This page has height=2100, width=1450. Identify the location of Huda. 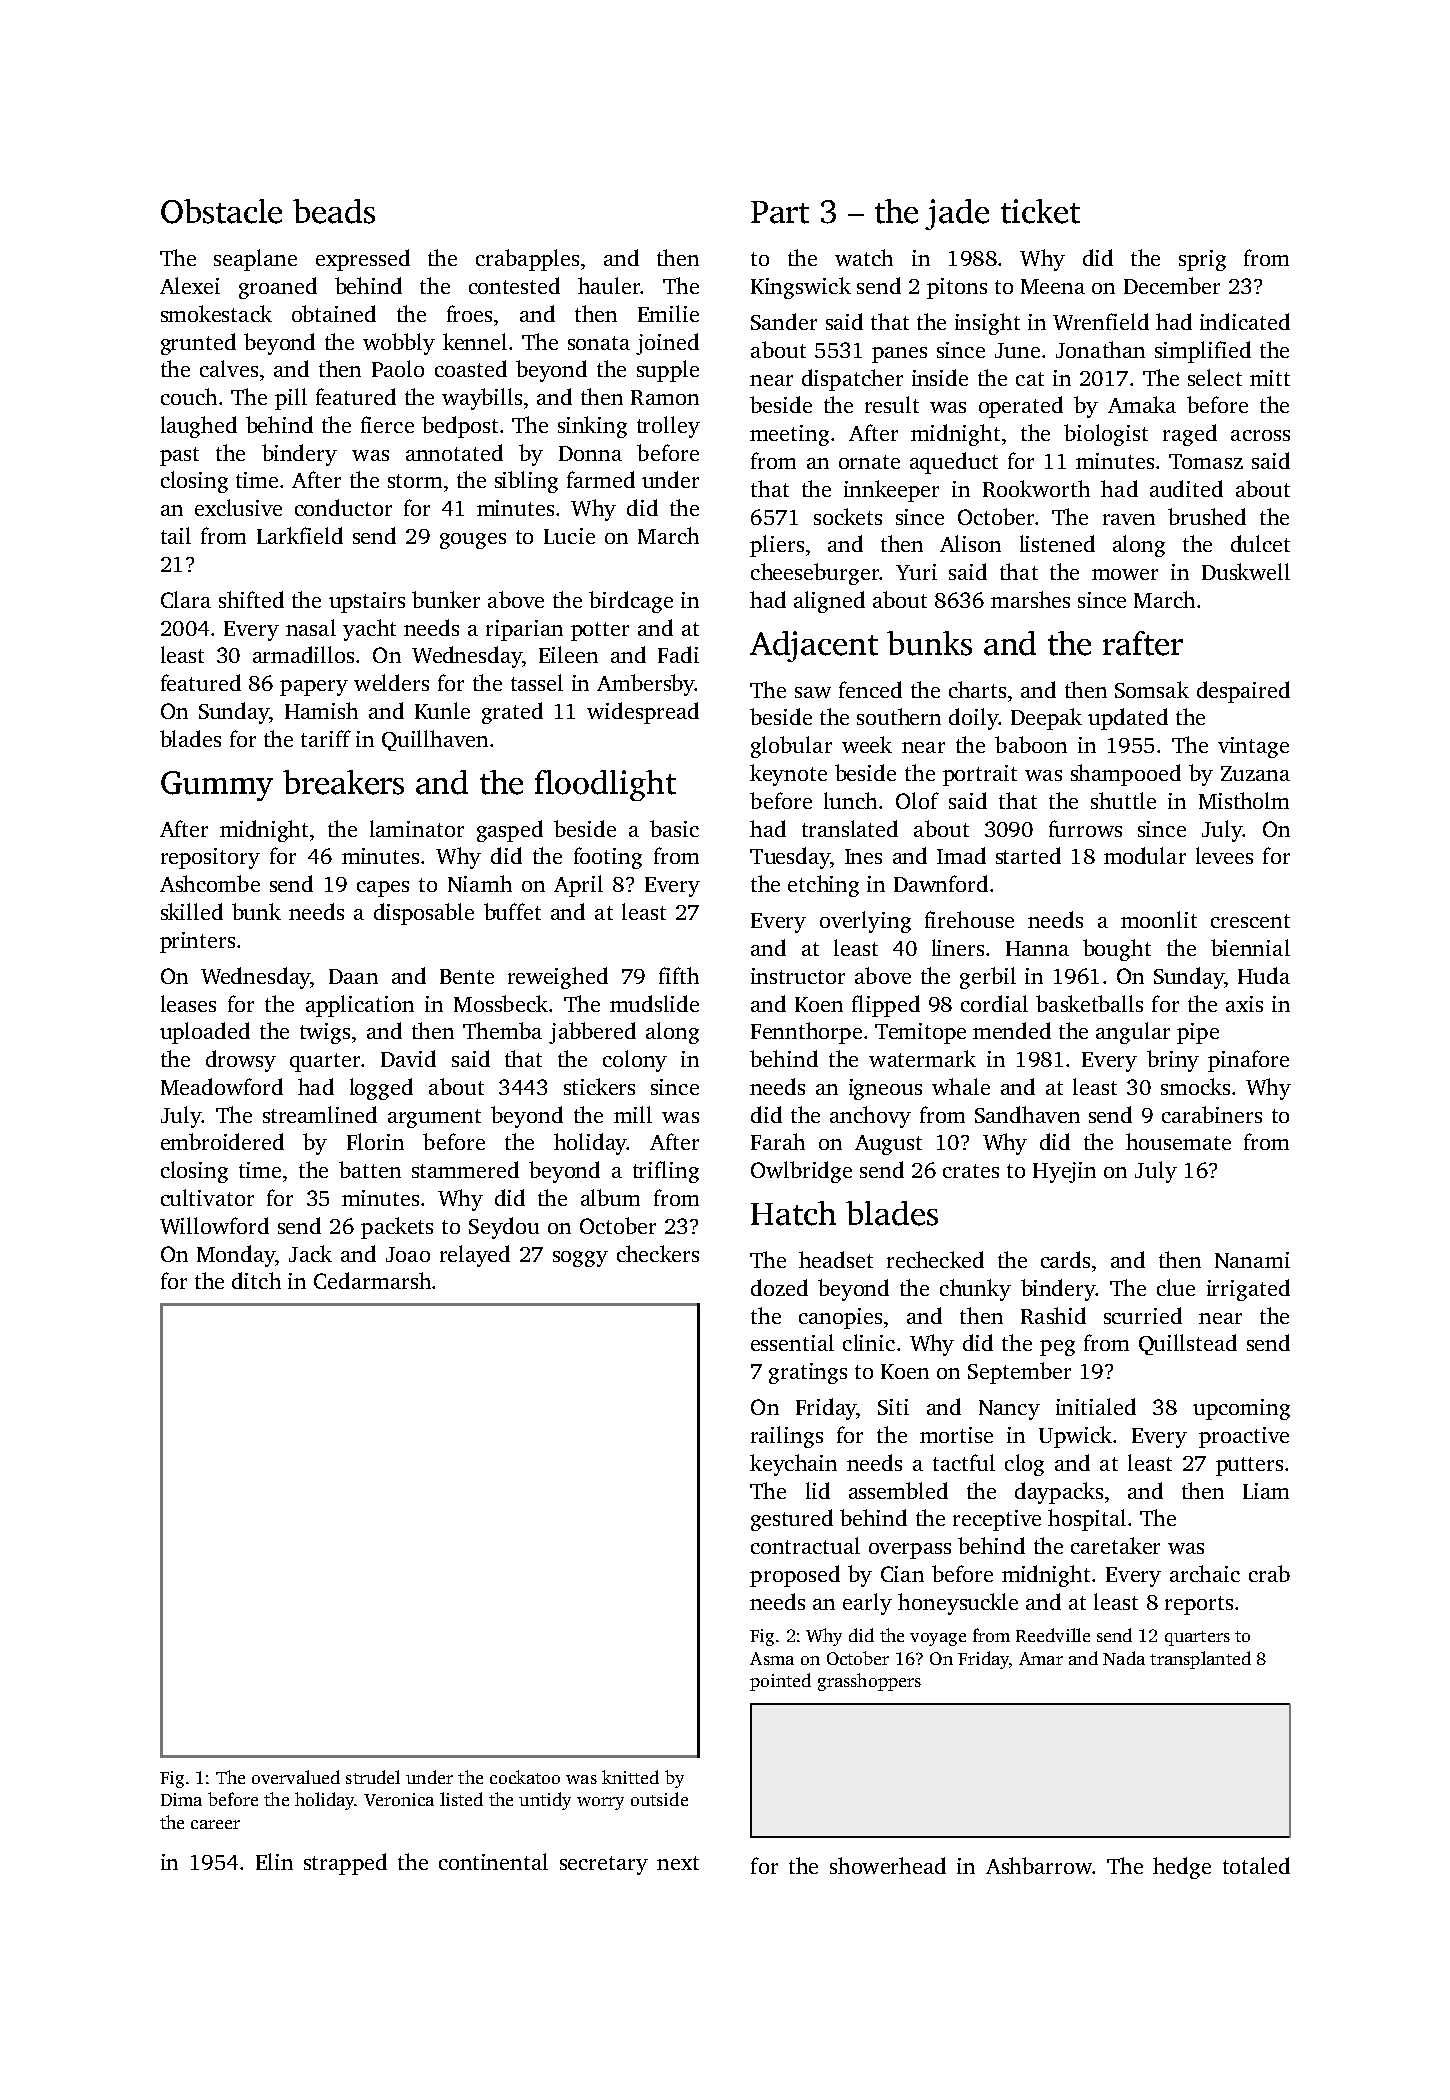
(1264, 975).
